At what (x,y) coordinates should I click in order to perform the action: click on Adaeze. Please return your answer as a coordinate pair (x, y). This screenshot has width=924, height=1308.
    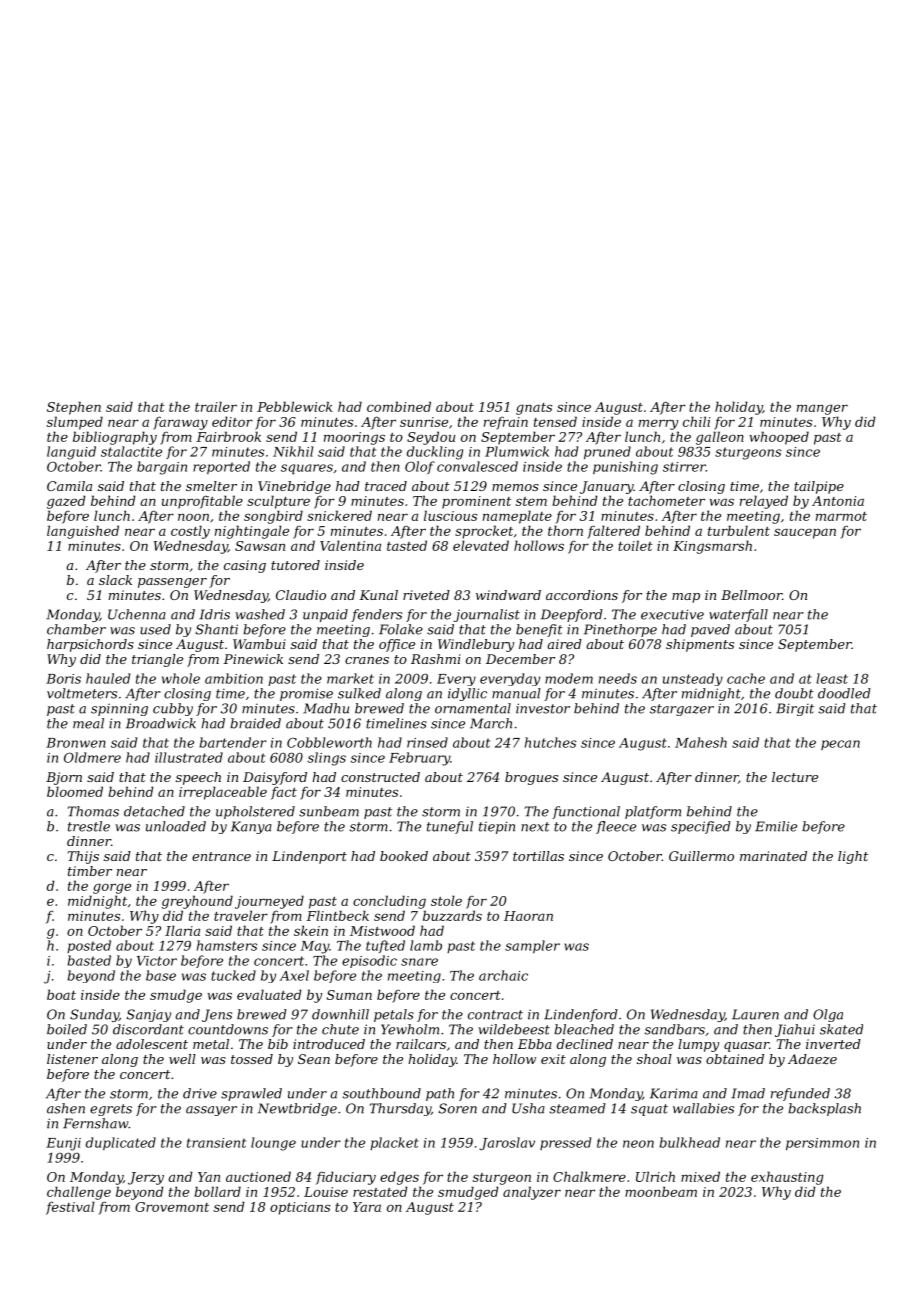
    Looking at the image, I should click on (812, 1059).
